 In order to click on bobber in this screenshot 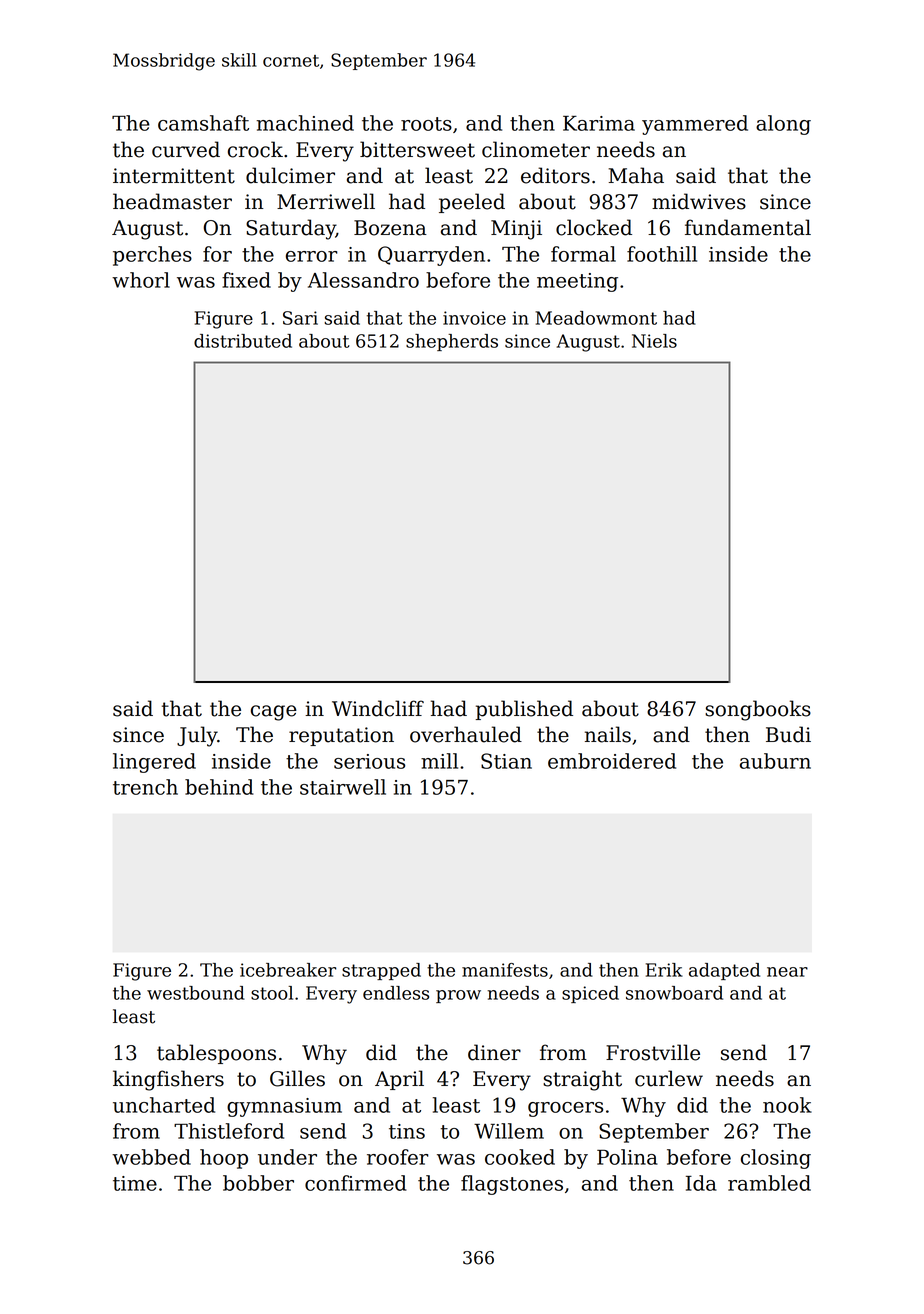, I will do `click(258, 1183)`.
